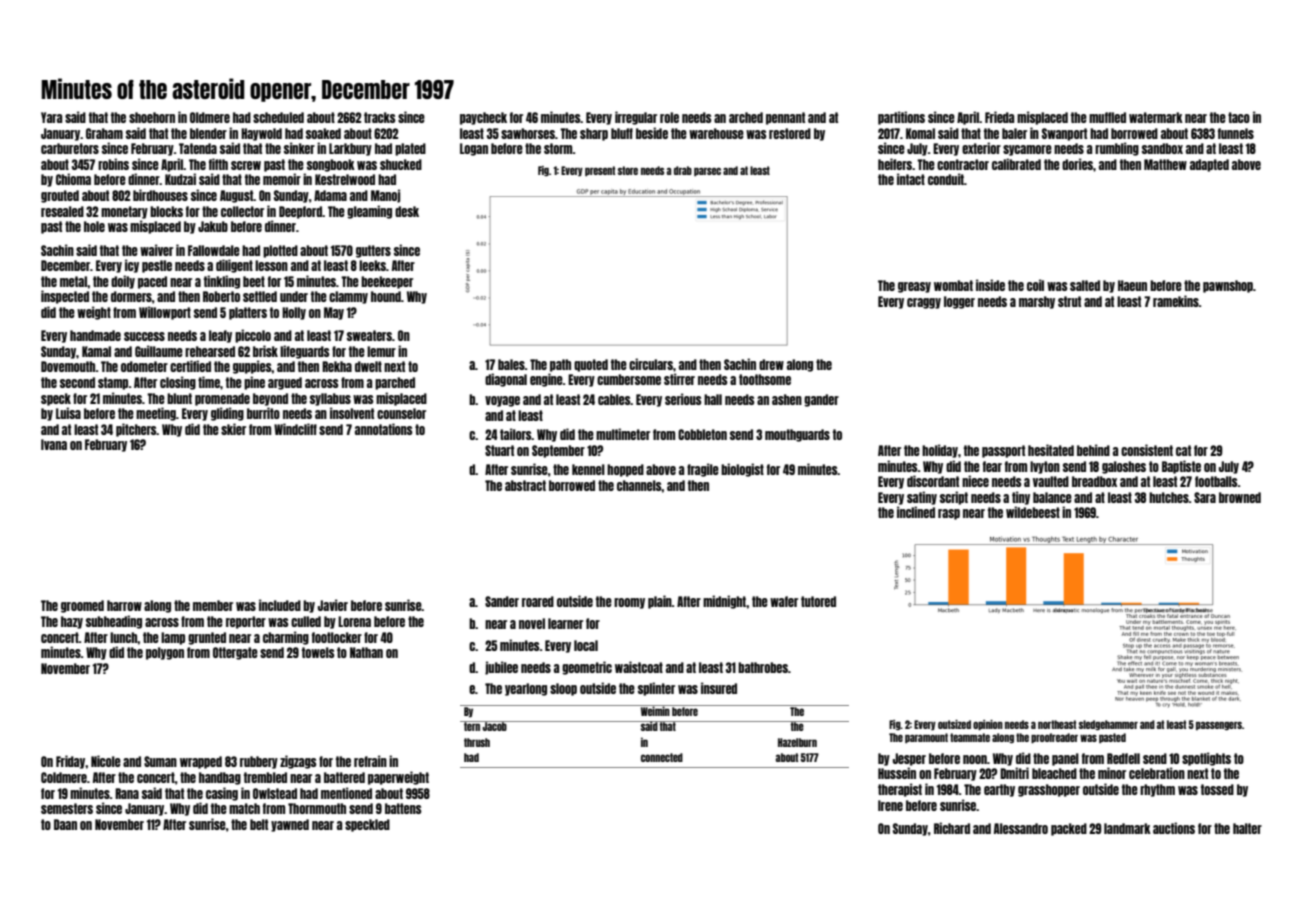  Describe the element at coordinates (221, 296) in the image. I see `Roberto` at that location.
